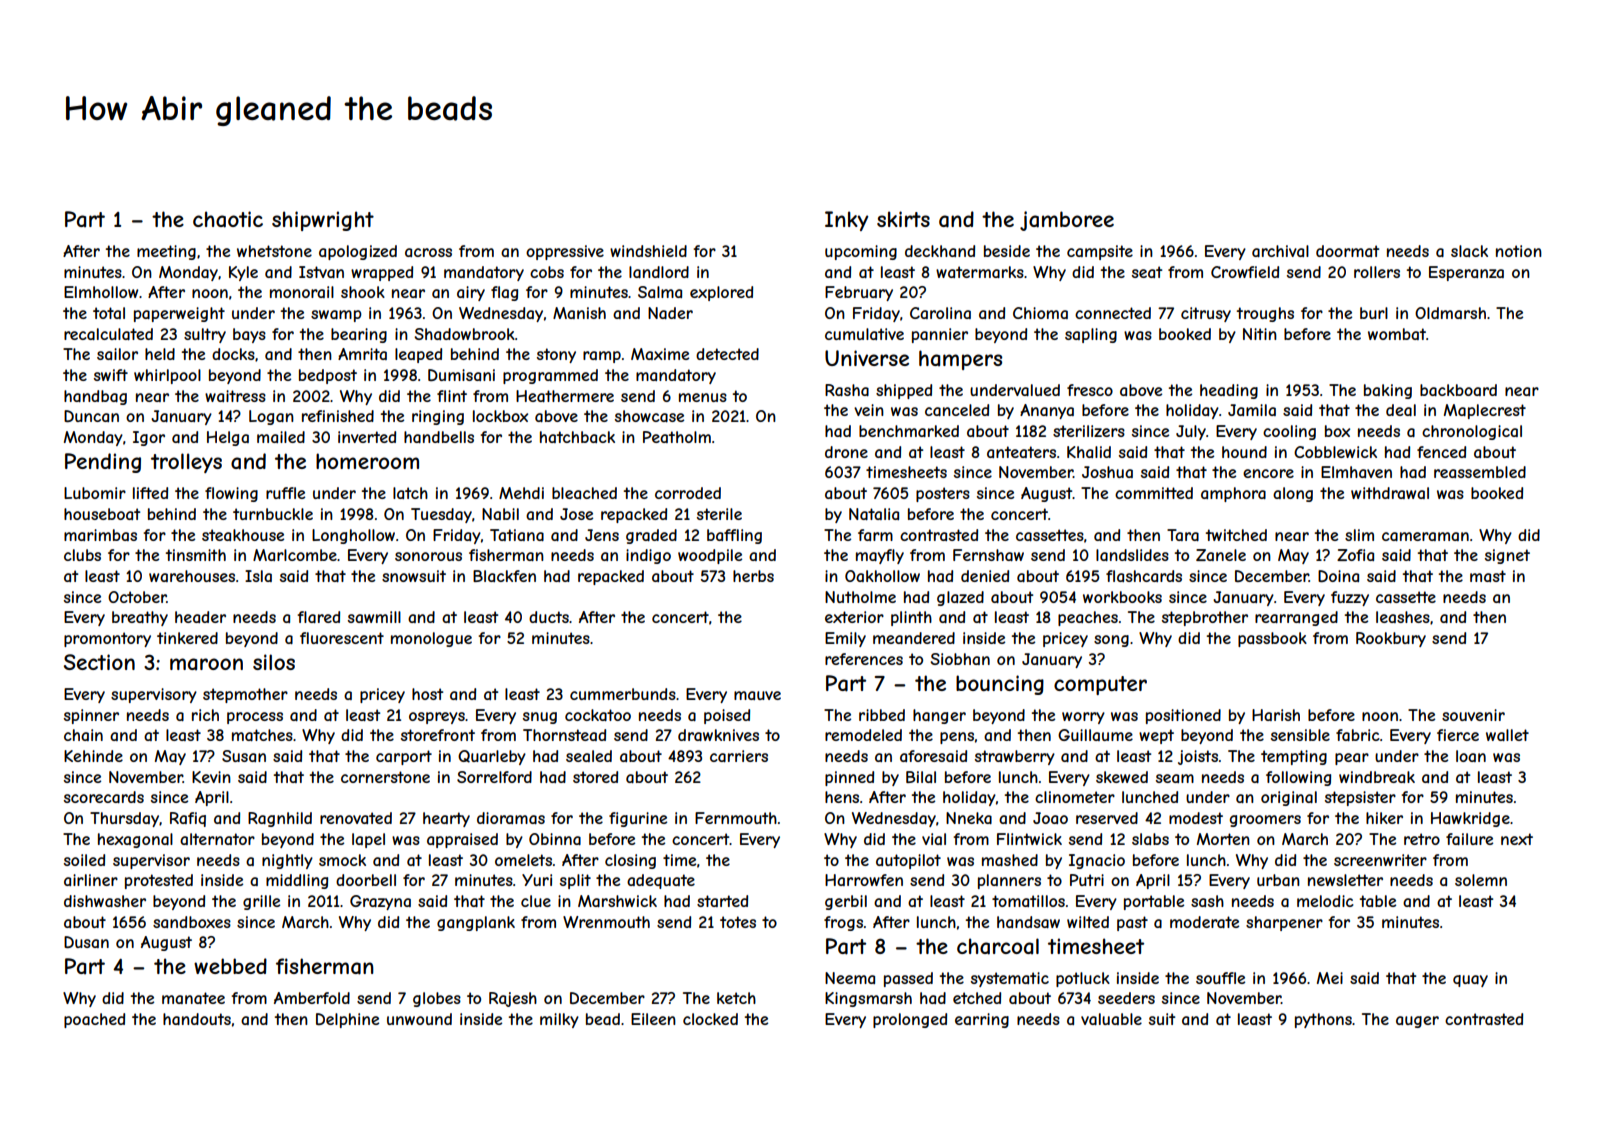 This image has height=1138, width=1609. I want to click on shipwright, so click(323, 221).
